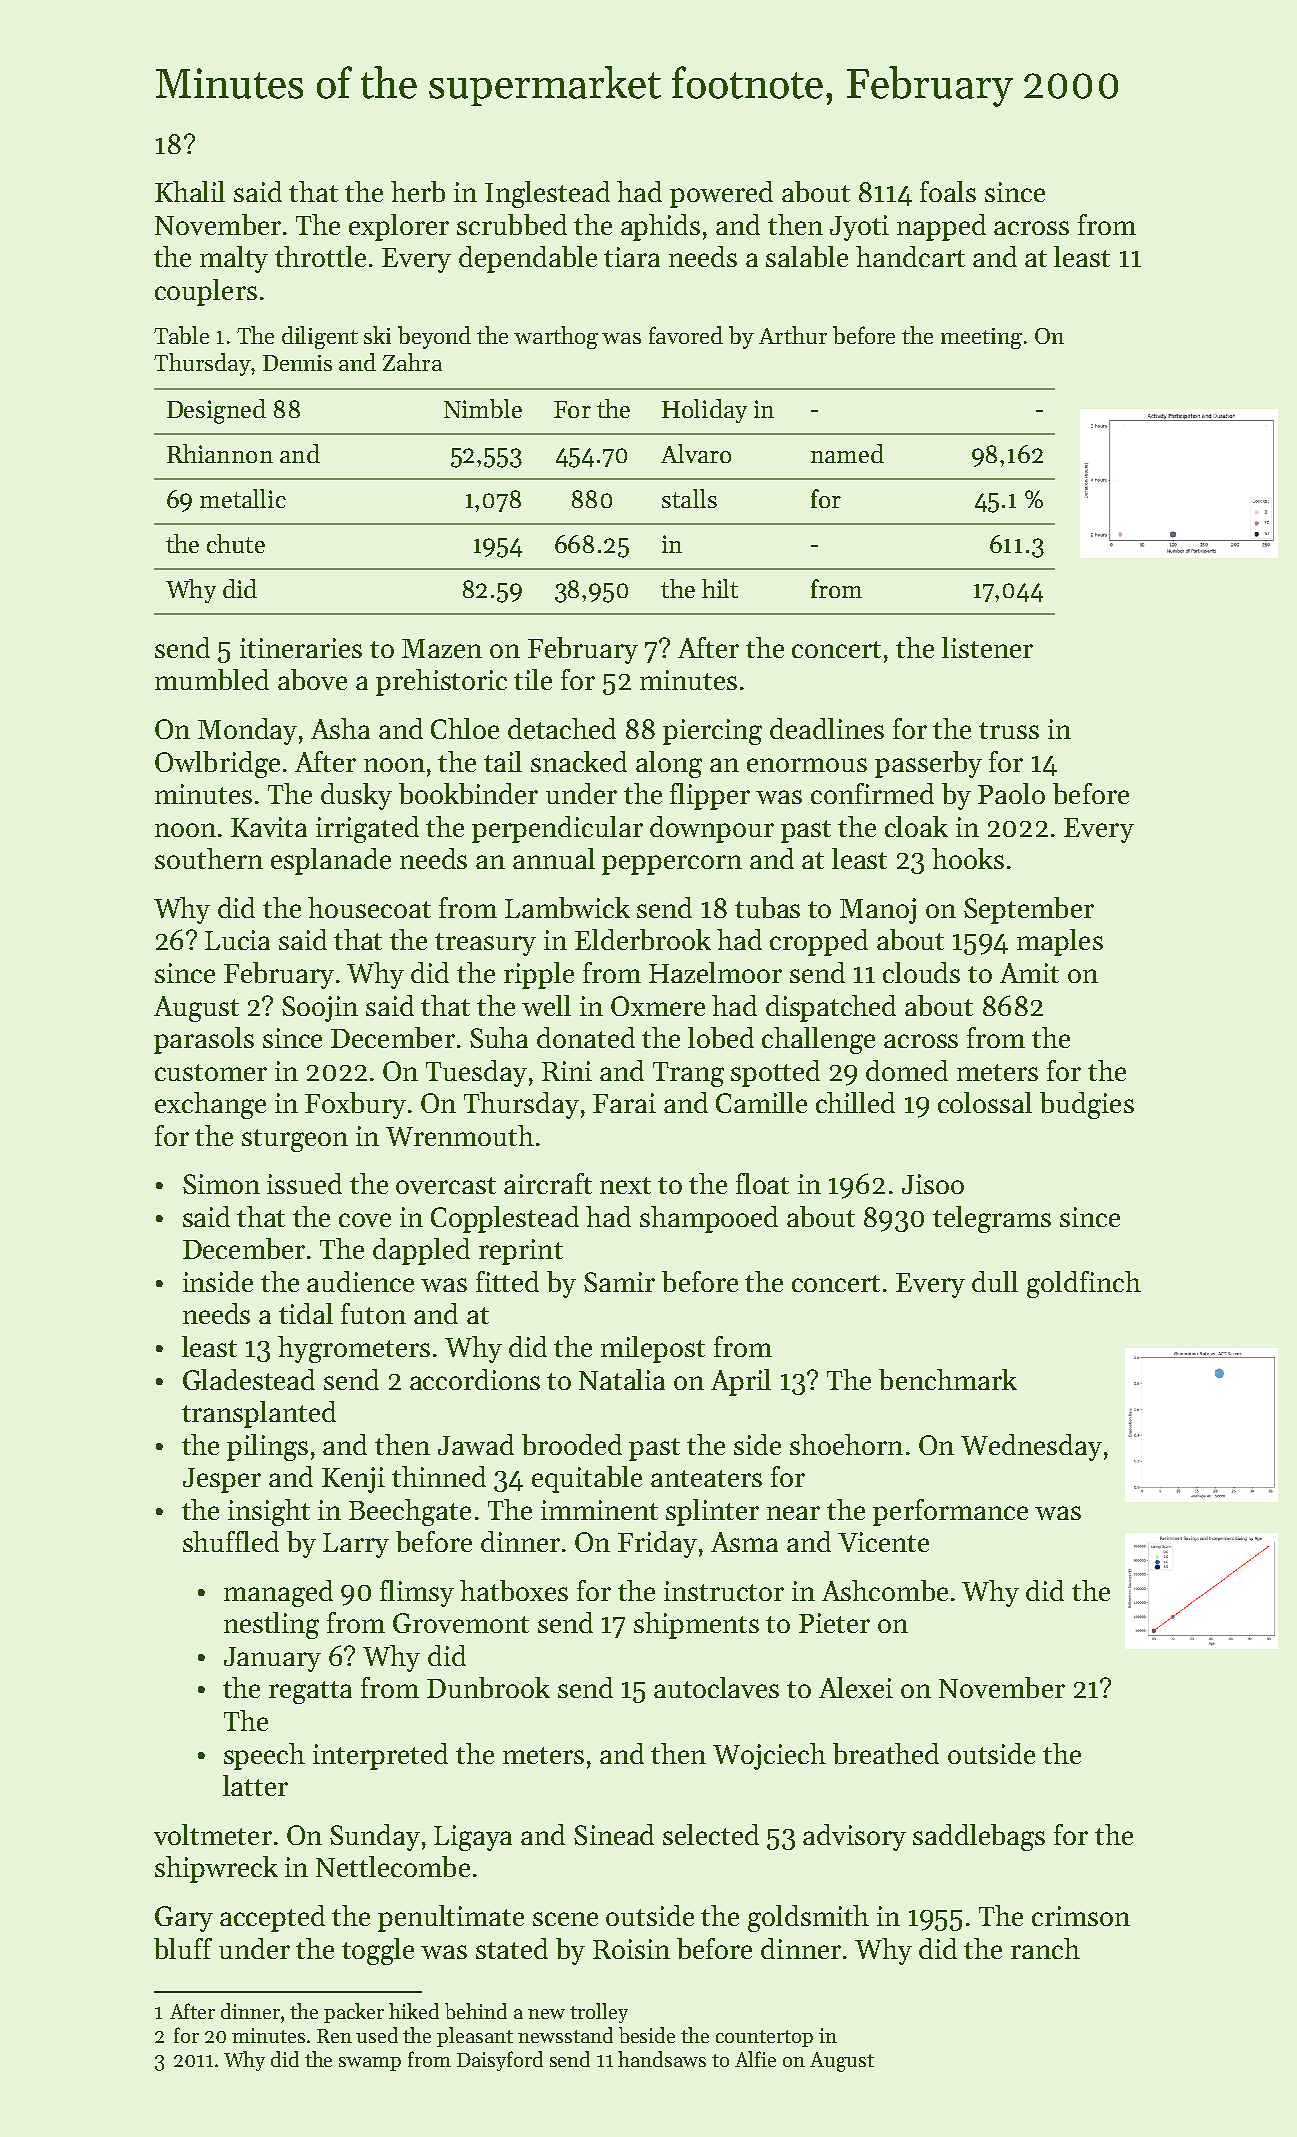 The height and width of the screenshot is (2137, 1297). What do you see at coordinates (744, 1542) in the screenshot?
I see `Asma` at bounding box center [744, 1542].
